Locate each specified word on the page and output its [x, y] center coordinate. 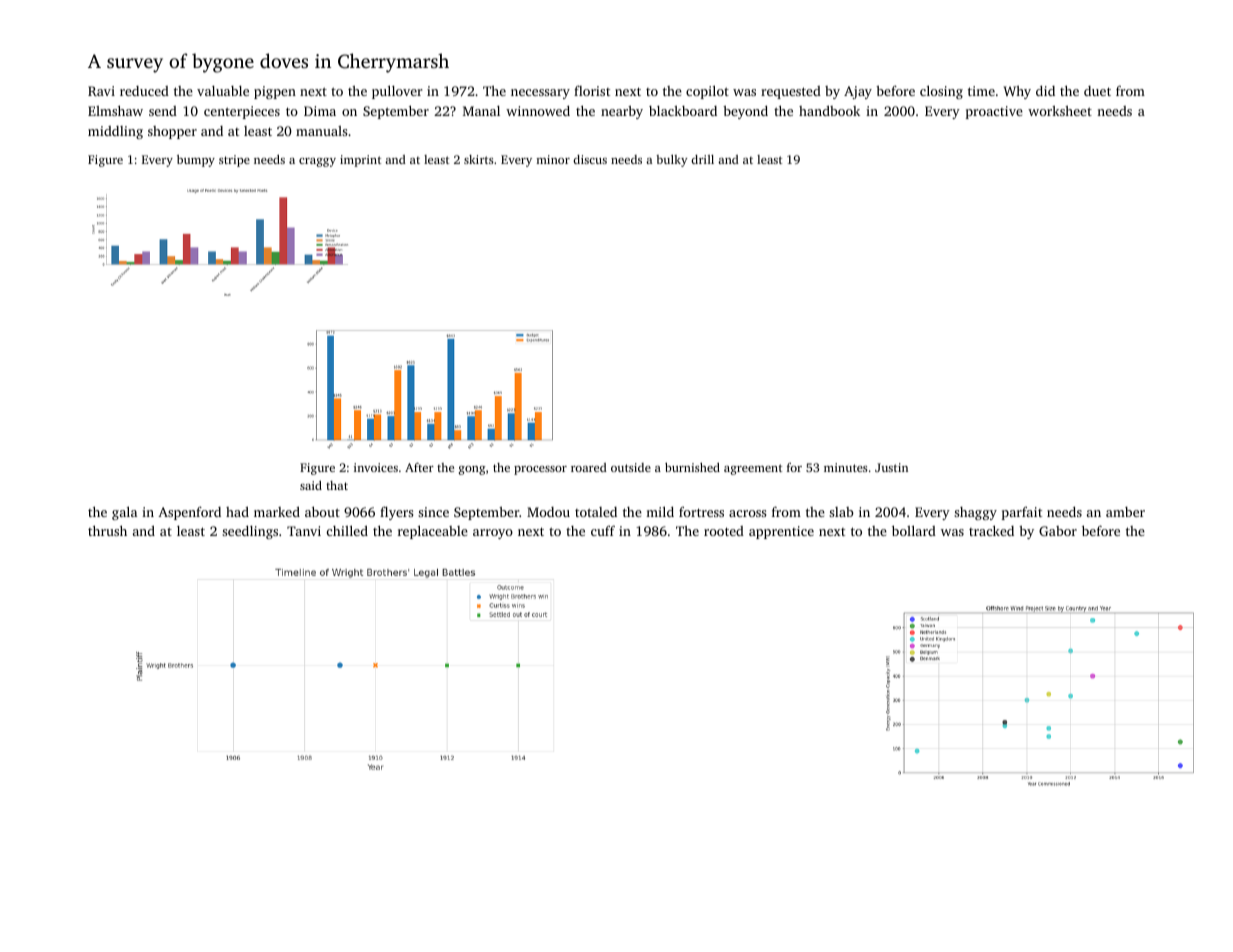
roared [589, 467]
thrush [107, 530]
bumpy [196, 161]
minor [553, 159]
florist [592, 90]
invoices [376, 467]
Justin [891, 467]
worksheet [1060, 111]
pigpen [275, 92]
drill [702, 159]
